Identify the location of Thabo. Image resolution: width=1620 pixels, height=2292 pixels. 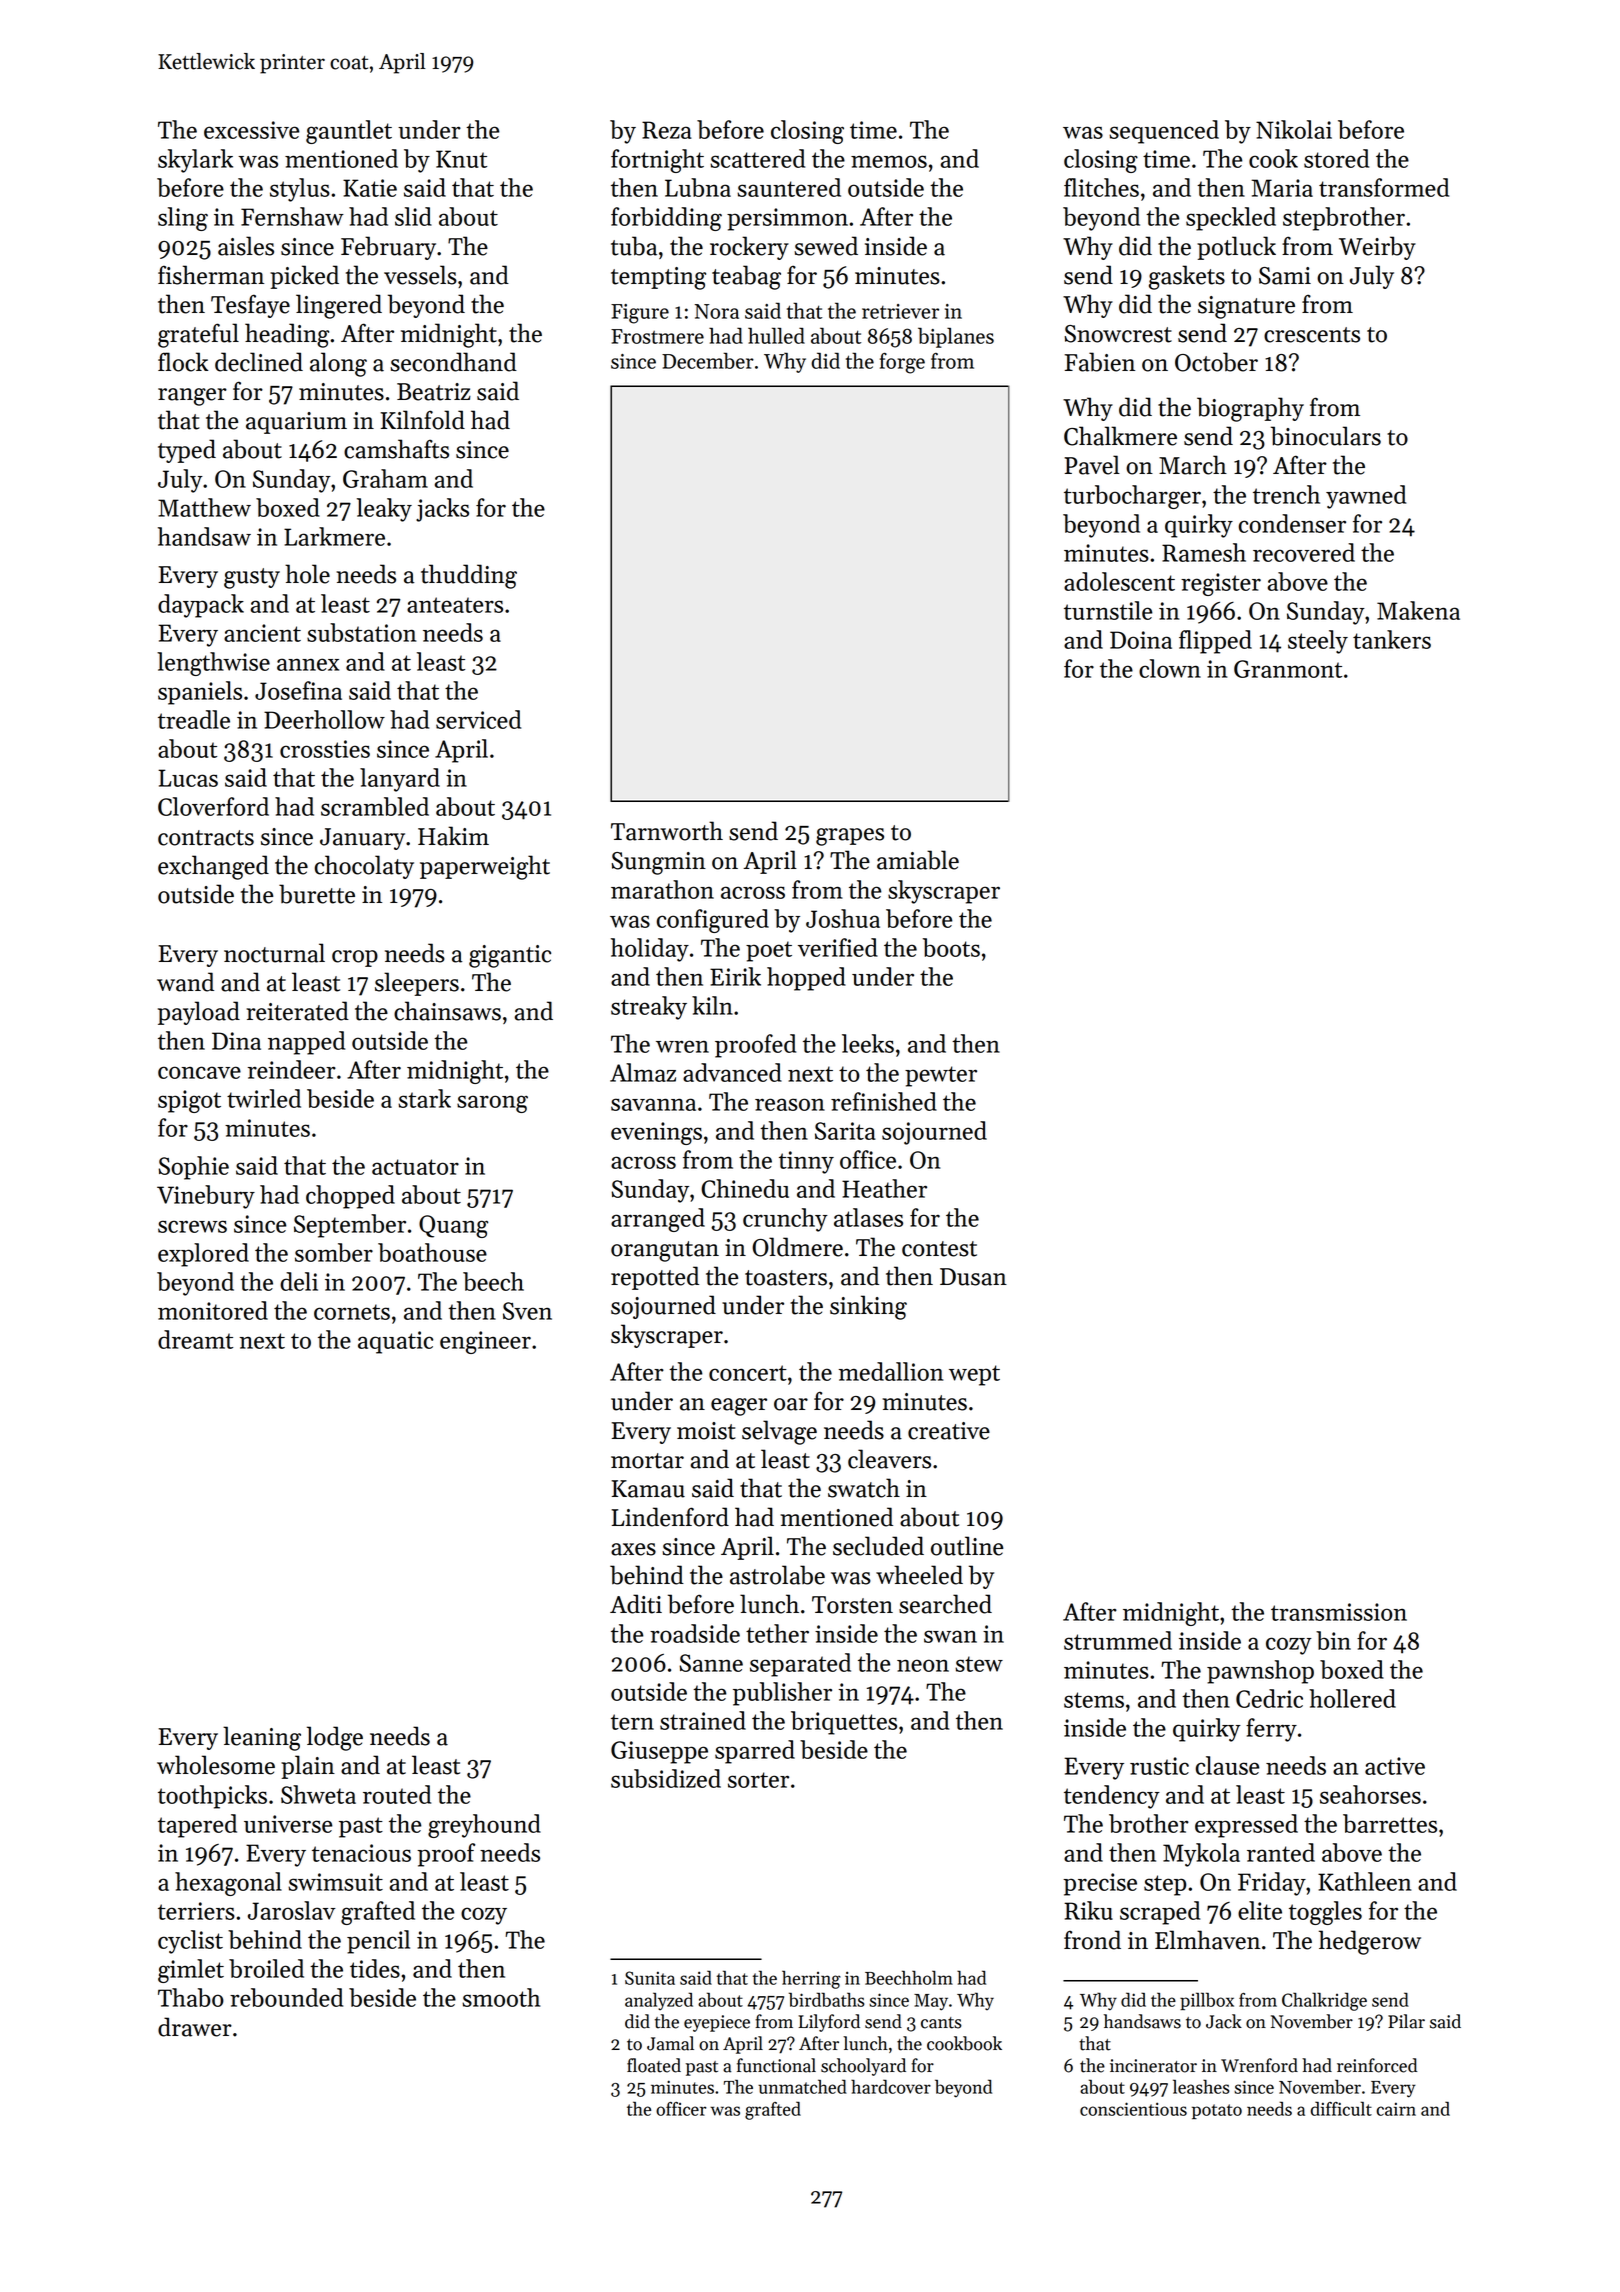
(191, 1997).
